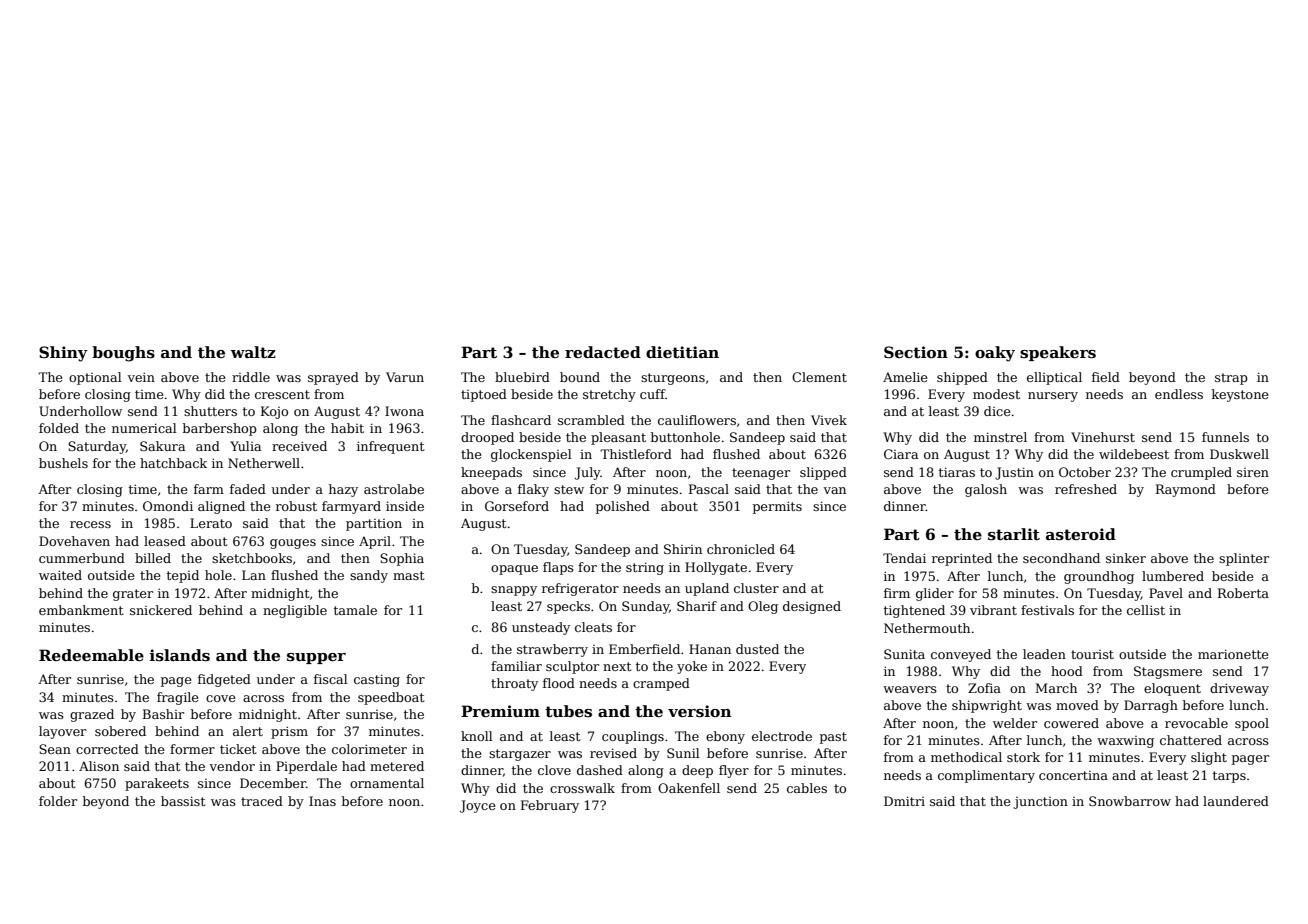  Describe the element at coordinates (984, 688) in the page. I see `Zofia` at that location.
